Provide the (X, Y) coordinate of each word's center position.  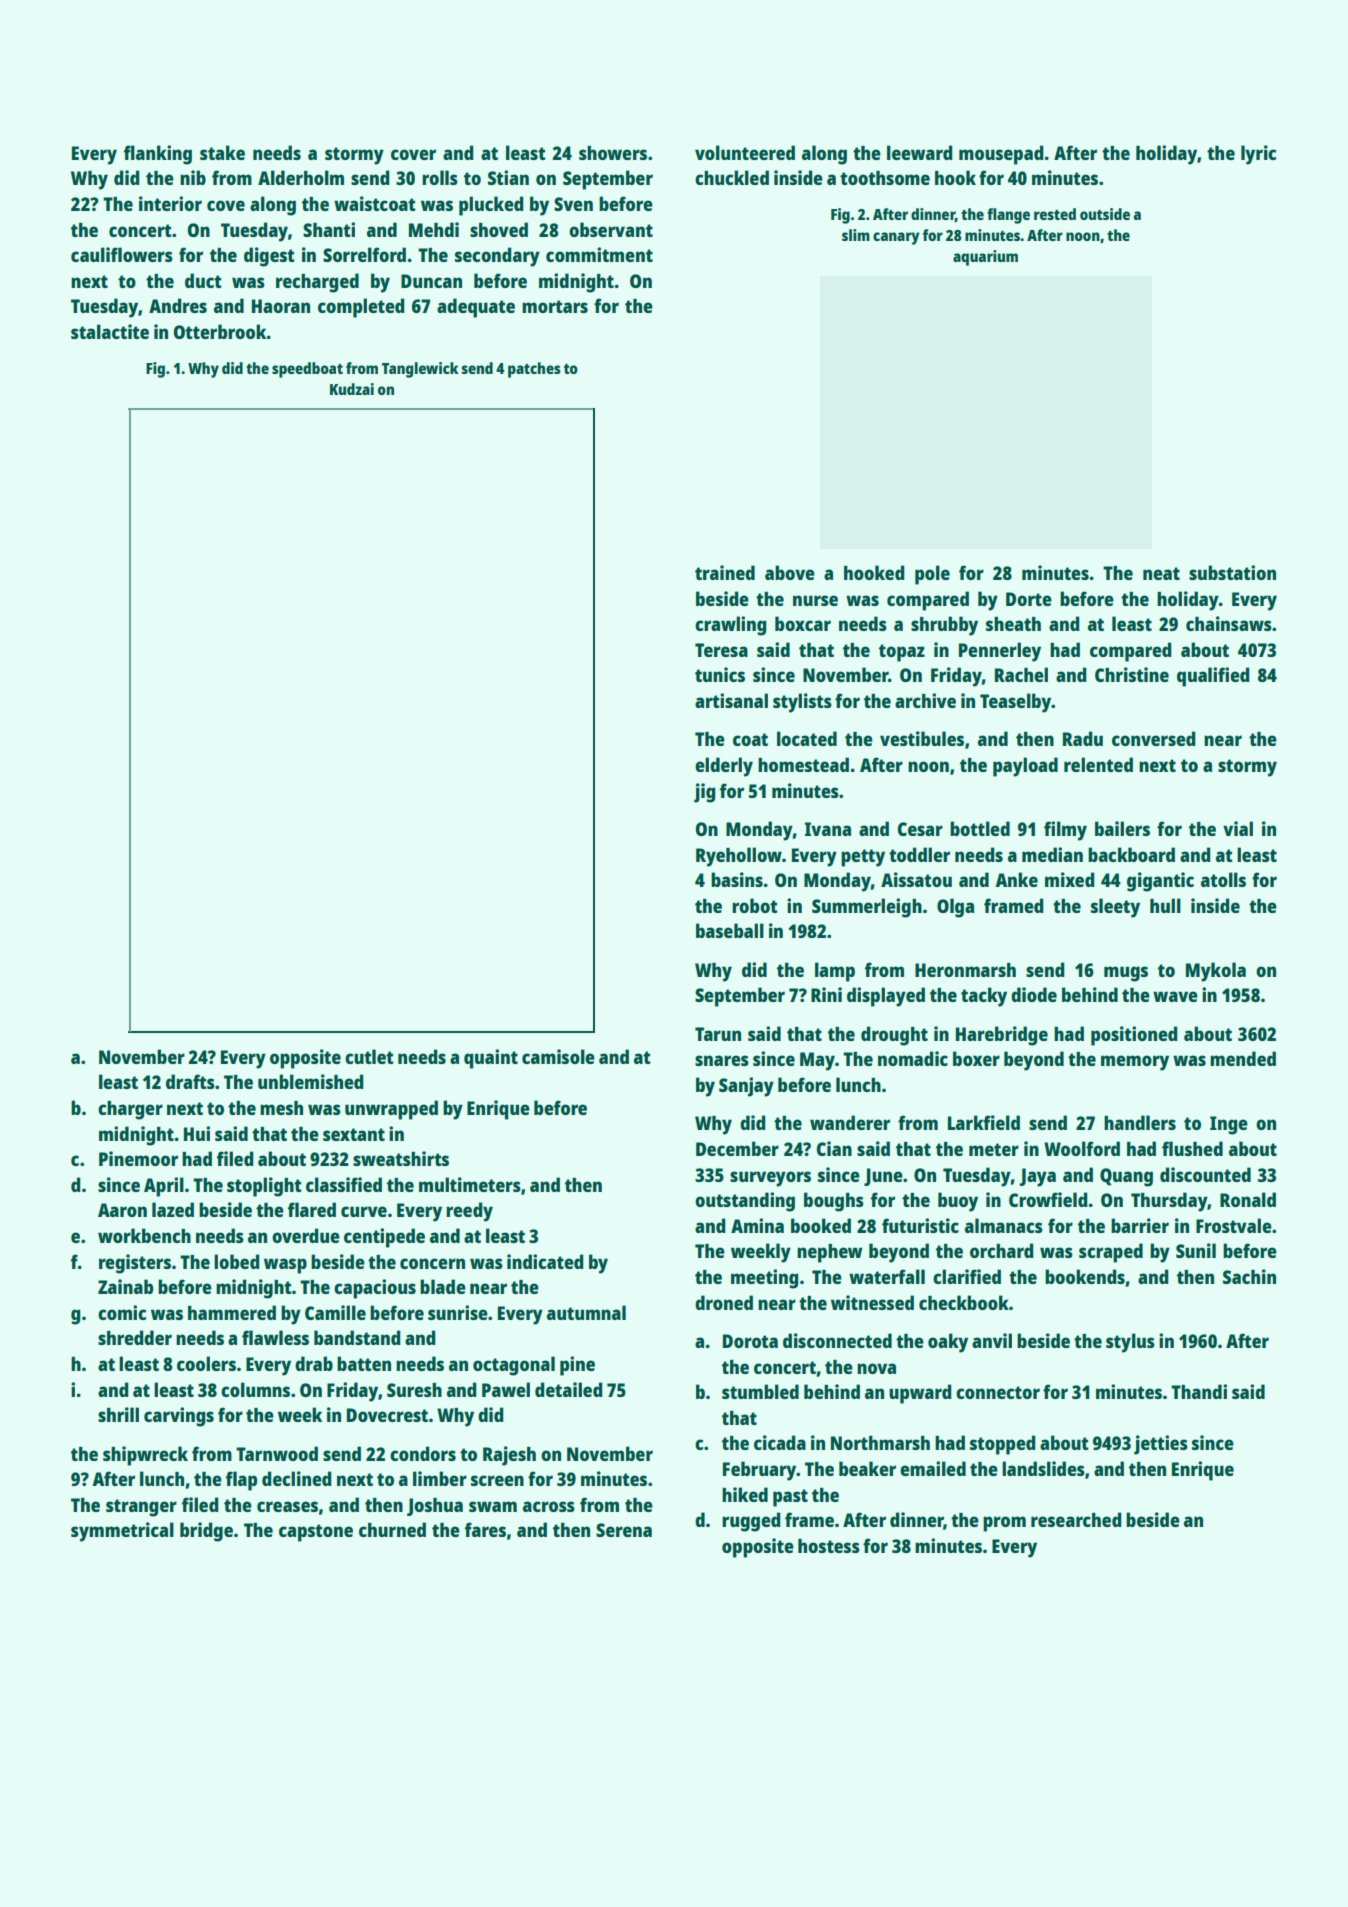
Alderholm (301, 177)
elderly (724, 767)
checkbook (964, 1302)
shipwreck (145, 1456)
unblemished (311, 1081)
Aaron (122, 1210)
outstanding (745, 1202)
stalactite (110, 331)
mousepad (1001, 155)
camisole (558, 1056)
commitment (599, 254)
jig (705, 793)
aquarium (985, 258)
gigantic (1160, 882)
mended (1243, 1058)
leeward (920, 152)
